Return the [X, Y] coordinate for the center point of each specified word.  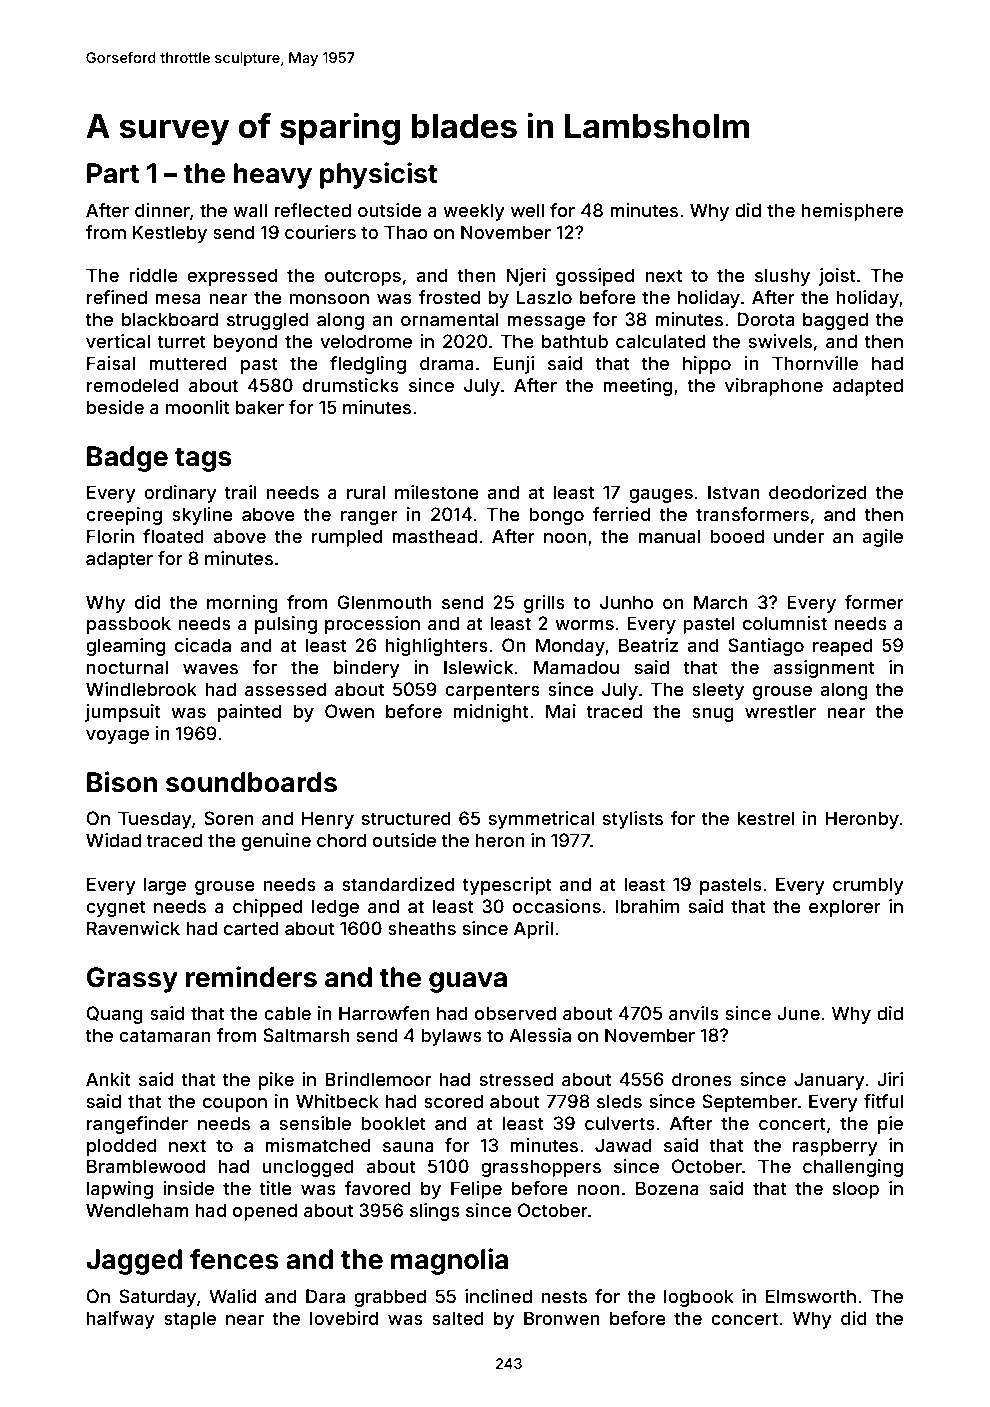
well [527, 210]
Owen [349, 711]
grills [544, 604]
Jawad [623, 1145]
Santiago [766, 647]
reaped [843, 647]
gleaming [125, 647]
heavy [273, 176]
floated [173, 536]
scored [453, 1101]
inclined [498, 1296]
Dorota [765, 319]
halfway [121, 1320]
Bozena [667, 1188]
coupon [235, 1105]
